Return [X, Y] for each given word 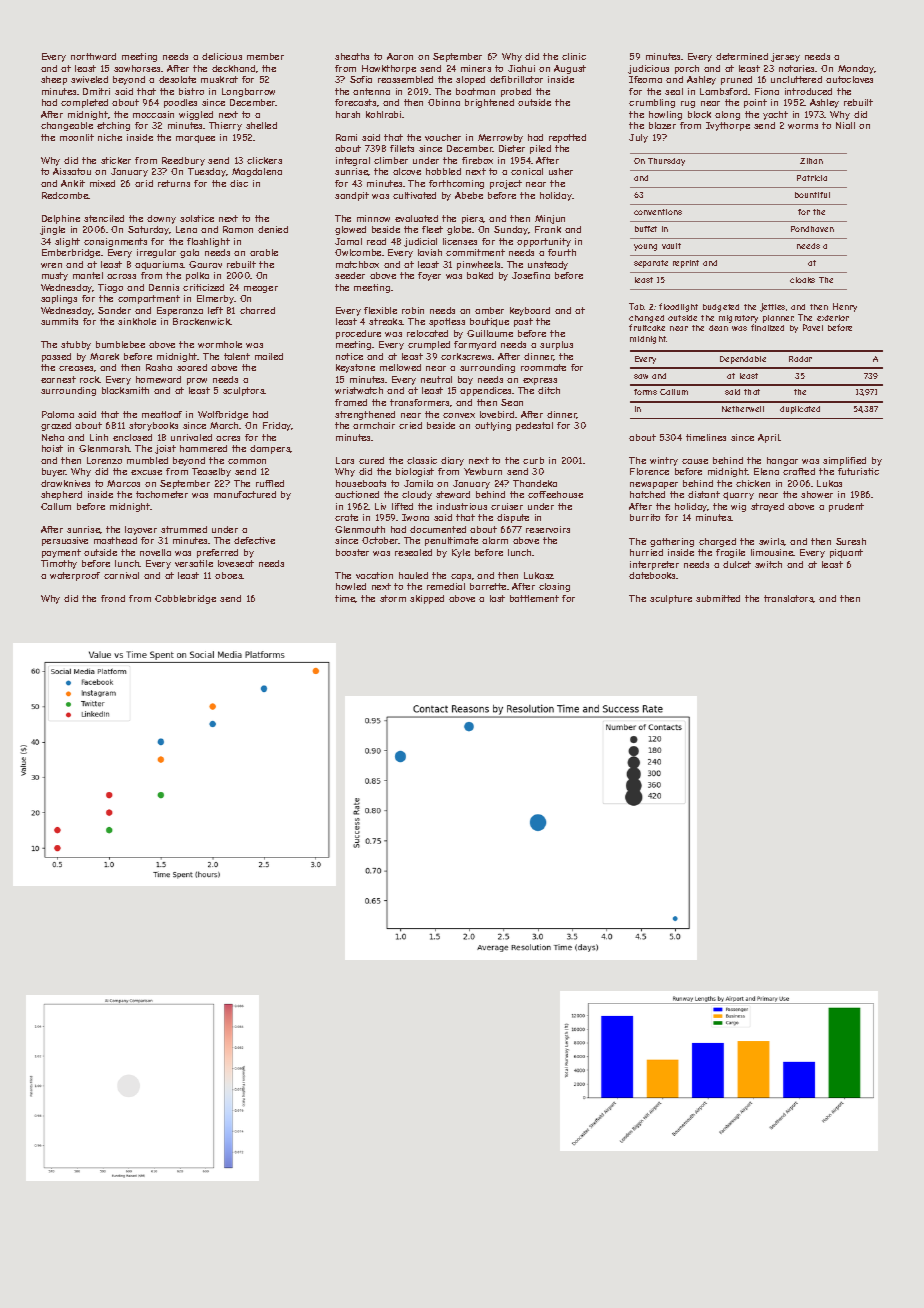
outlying [493, 426]
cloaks [802, 280]
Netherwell [743, 409]
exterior [833, 318]
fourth [562, 252]
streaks [386, 321]
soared [192, 367]
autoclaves [849, 79]
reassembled [405, 79]
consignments [115, 242]
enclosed [132, 437]
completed [84, 103]
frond [113, 598]
